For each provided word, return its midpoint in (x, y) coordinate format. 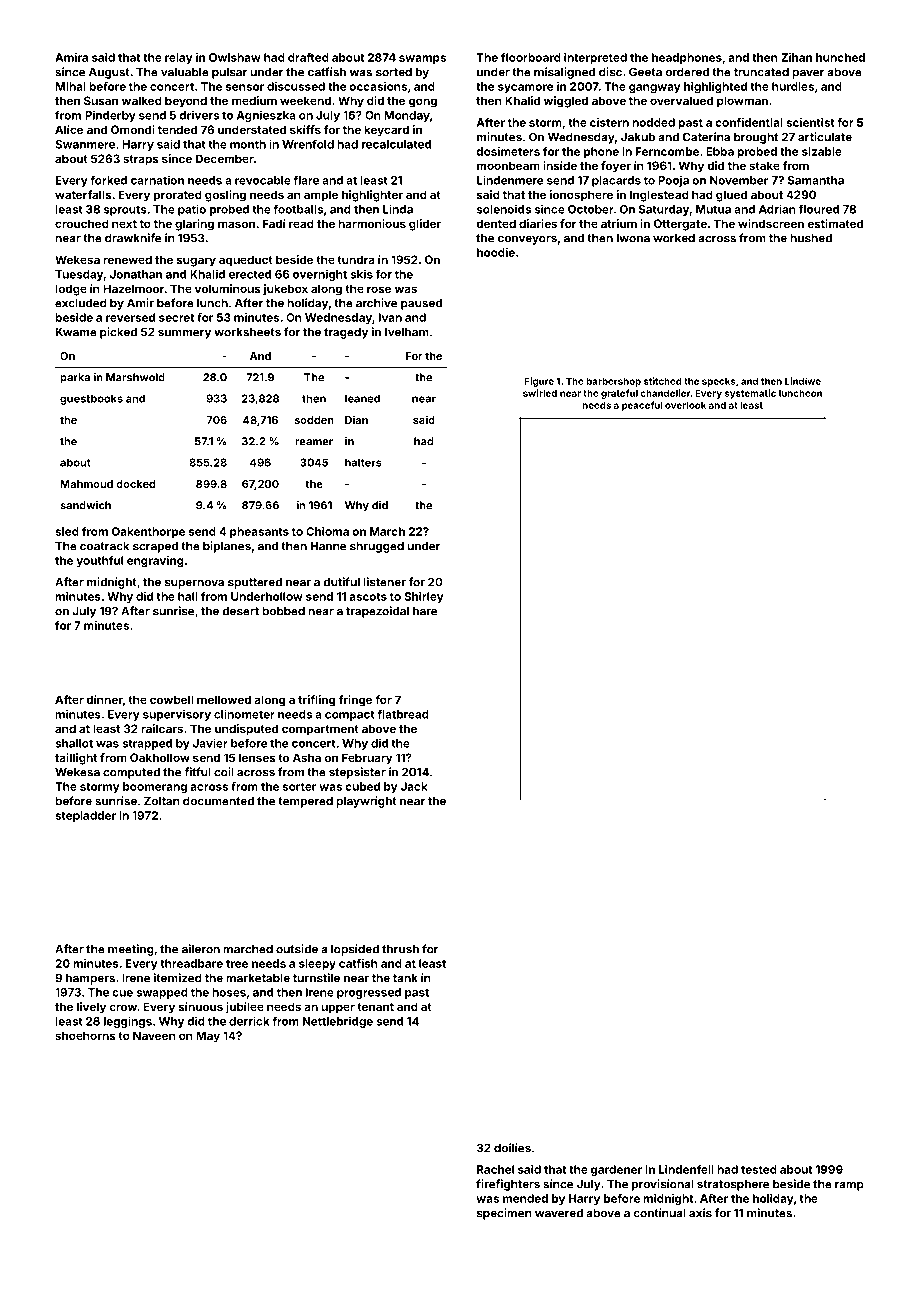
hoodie (496, 252)
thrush (400, 949)
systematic (750, 394)
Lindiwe (803, 381)
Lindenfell (686, 1169)
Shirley (424, 597)
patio (192, 210)
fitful (197, 772)
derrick (249, 1021)
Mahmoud (86, 484)
